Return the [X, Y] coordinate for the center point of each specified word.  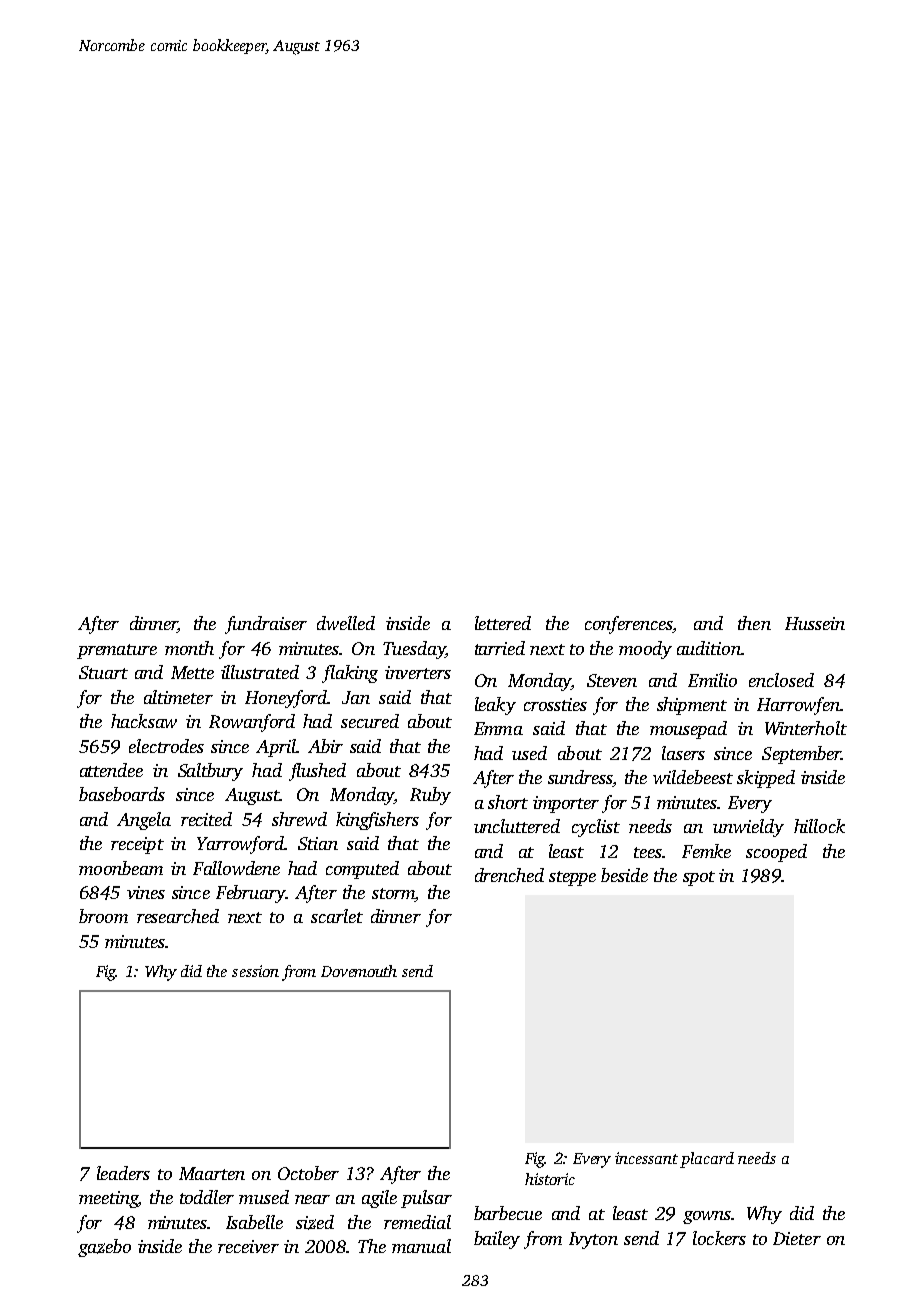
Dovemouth [359, 971]
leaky [495, 706]
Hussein [815, 623]
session [255, 971]
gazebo [104, 1248]
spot [699, 878]
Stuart [103, 672]
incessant [646, 1158]
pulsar [426, 1199]
